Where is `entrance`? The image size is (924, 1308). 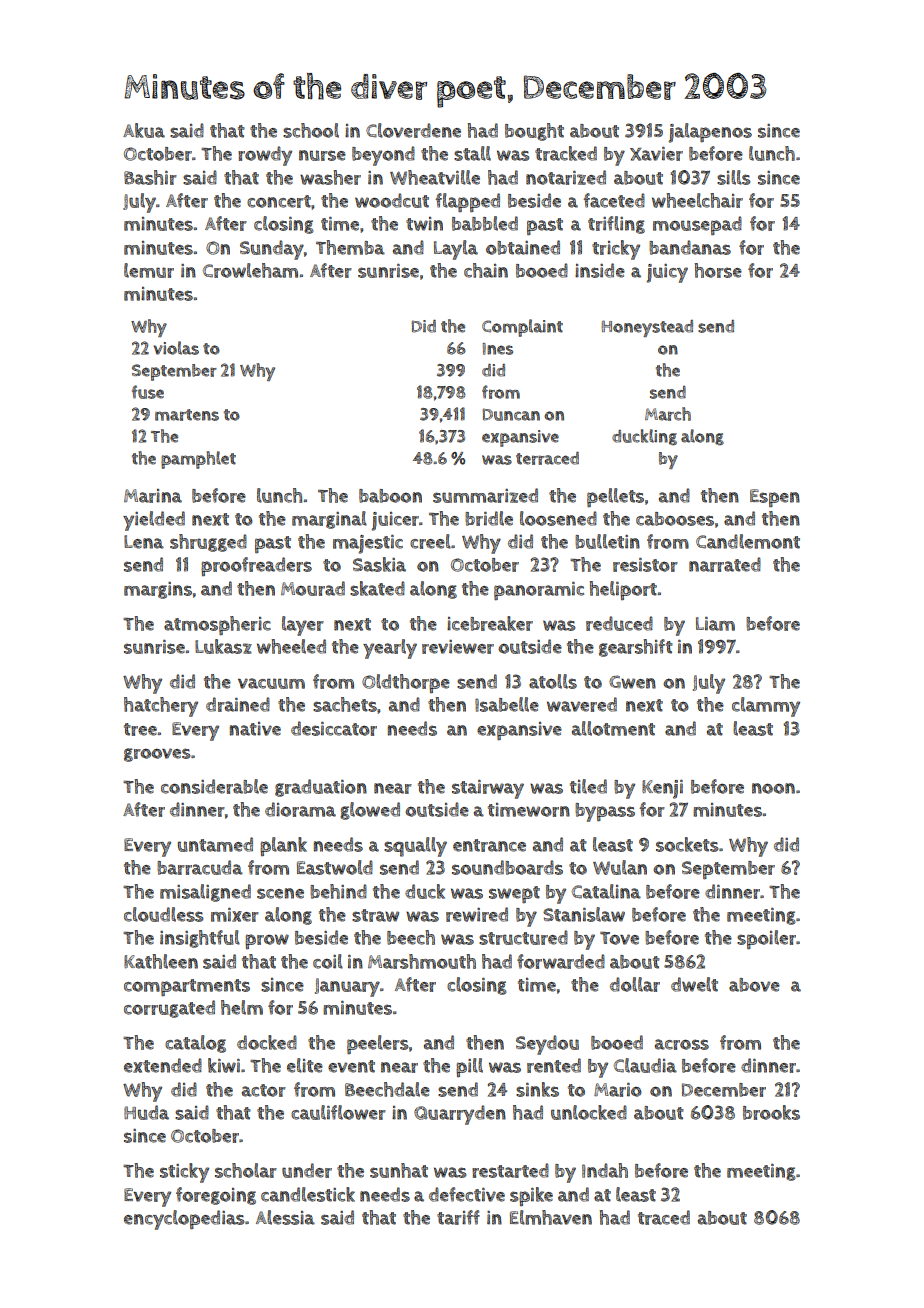 entrance is located at coordinates (489, 845).
